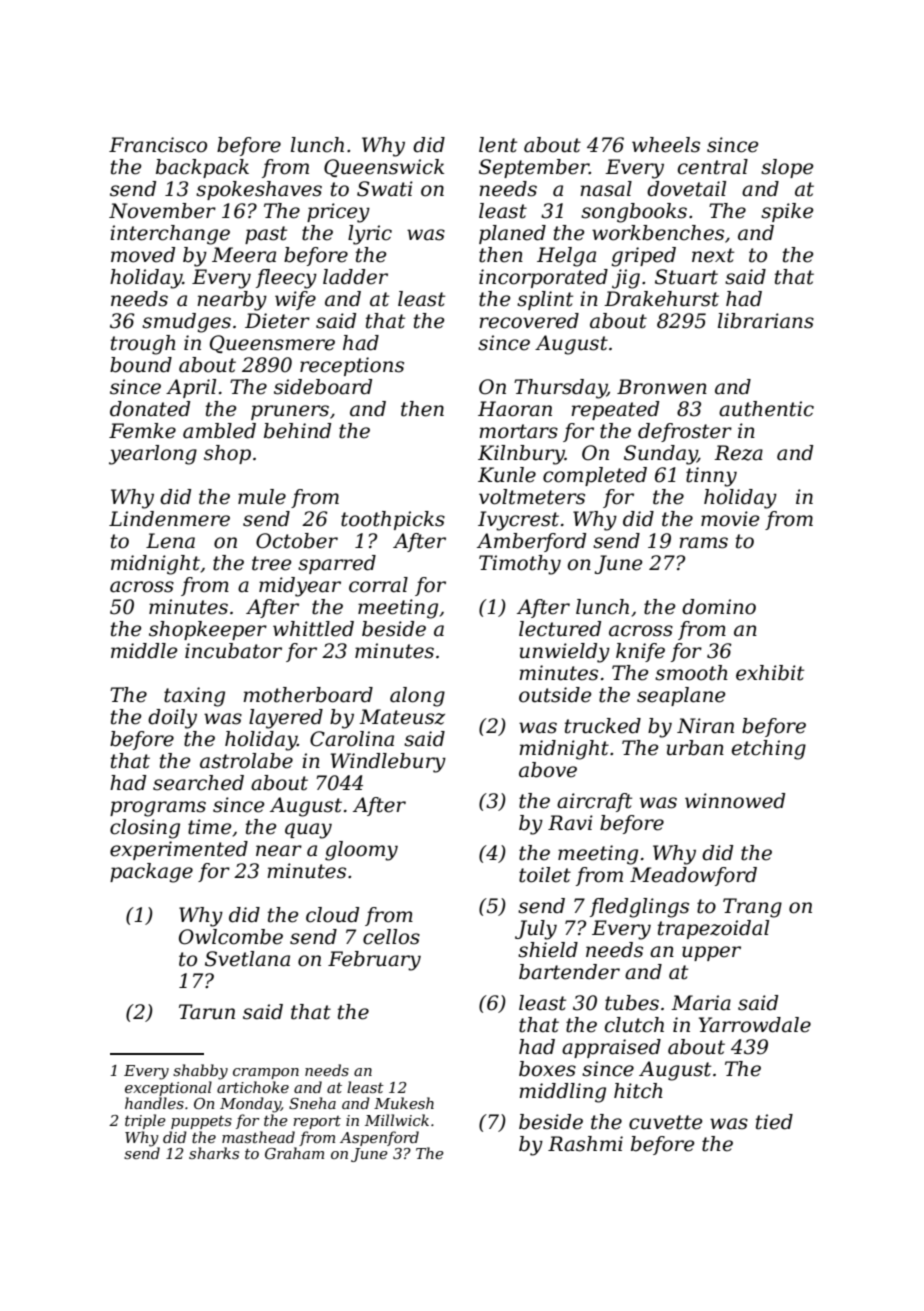  Describe the element at coordinates (585, 1144) in the screenshot. I see `Rashmi` at that location.
